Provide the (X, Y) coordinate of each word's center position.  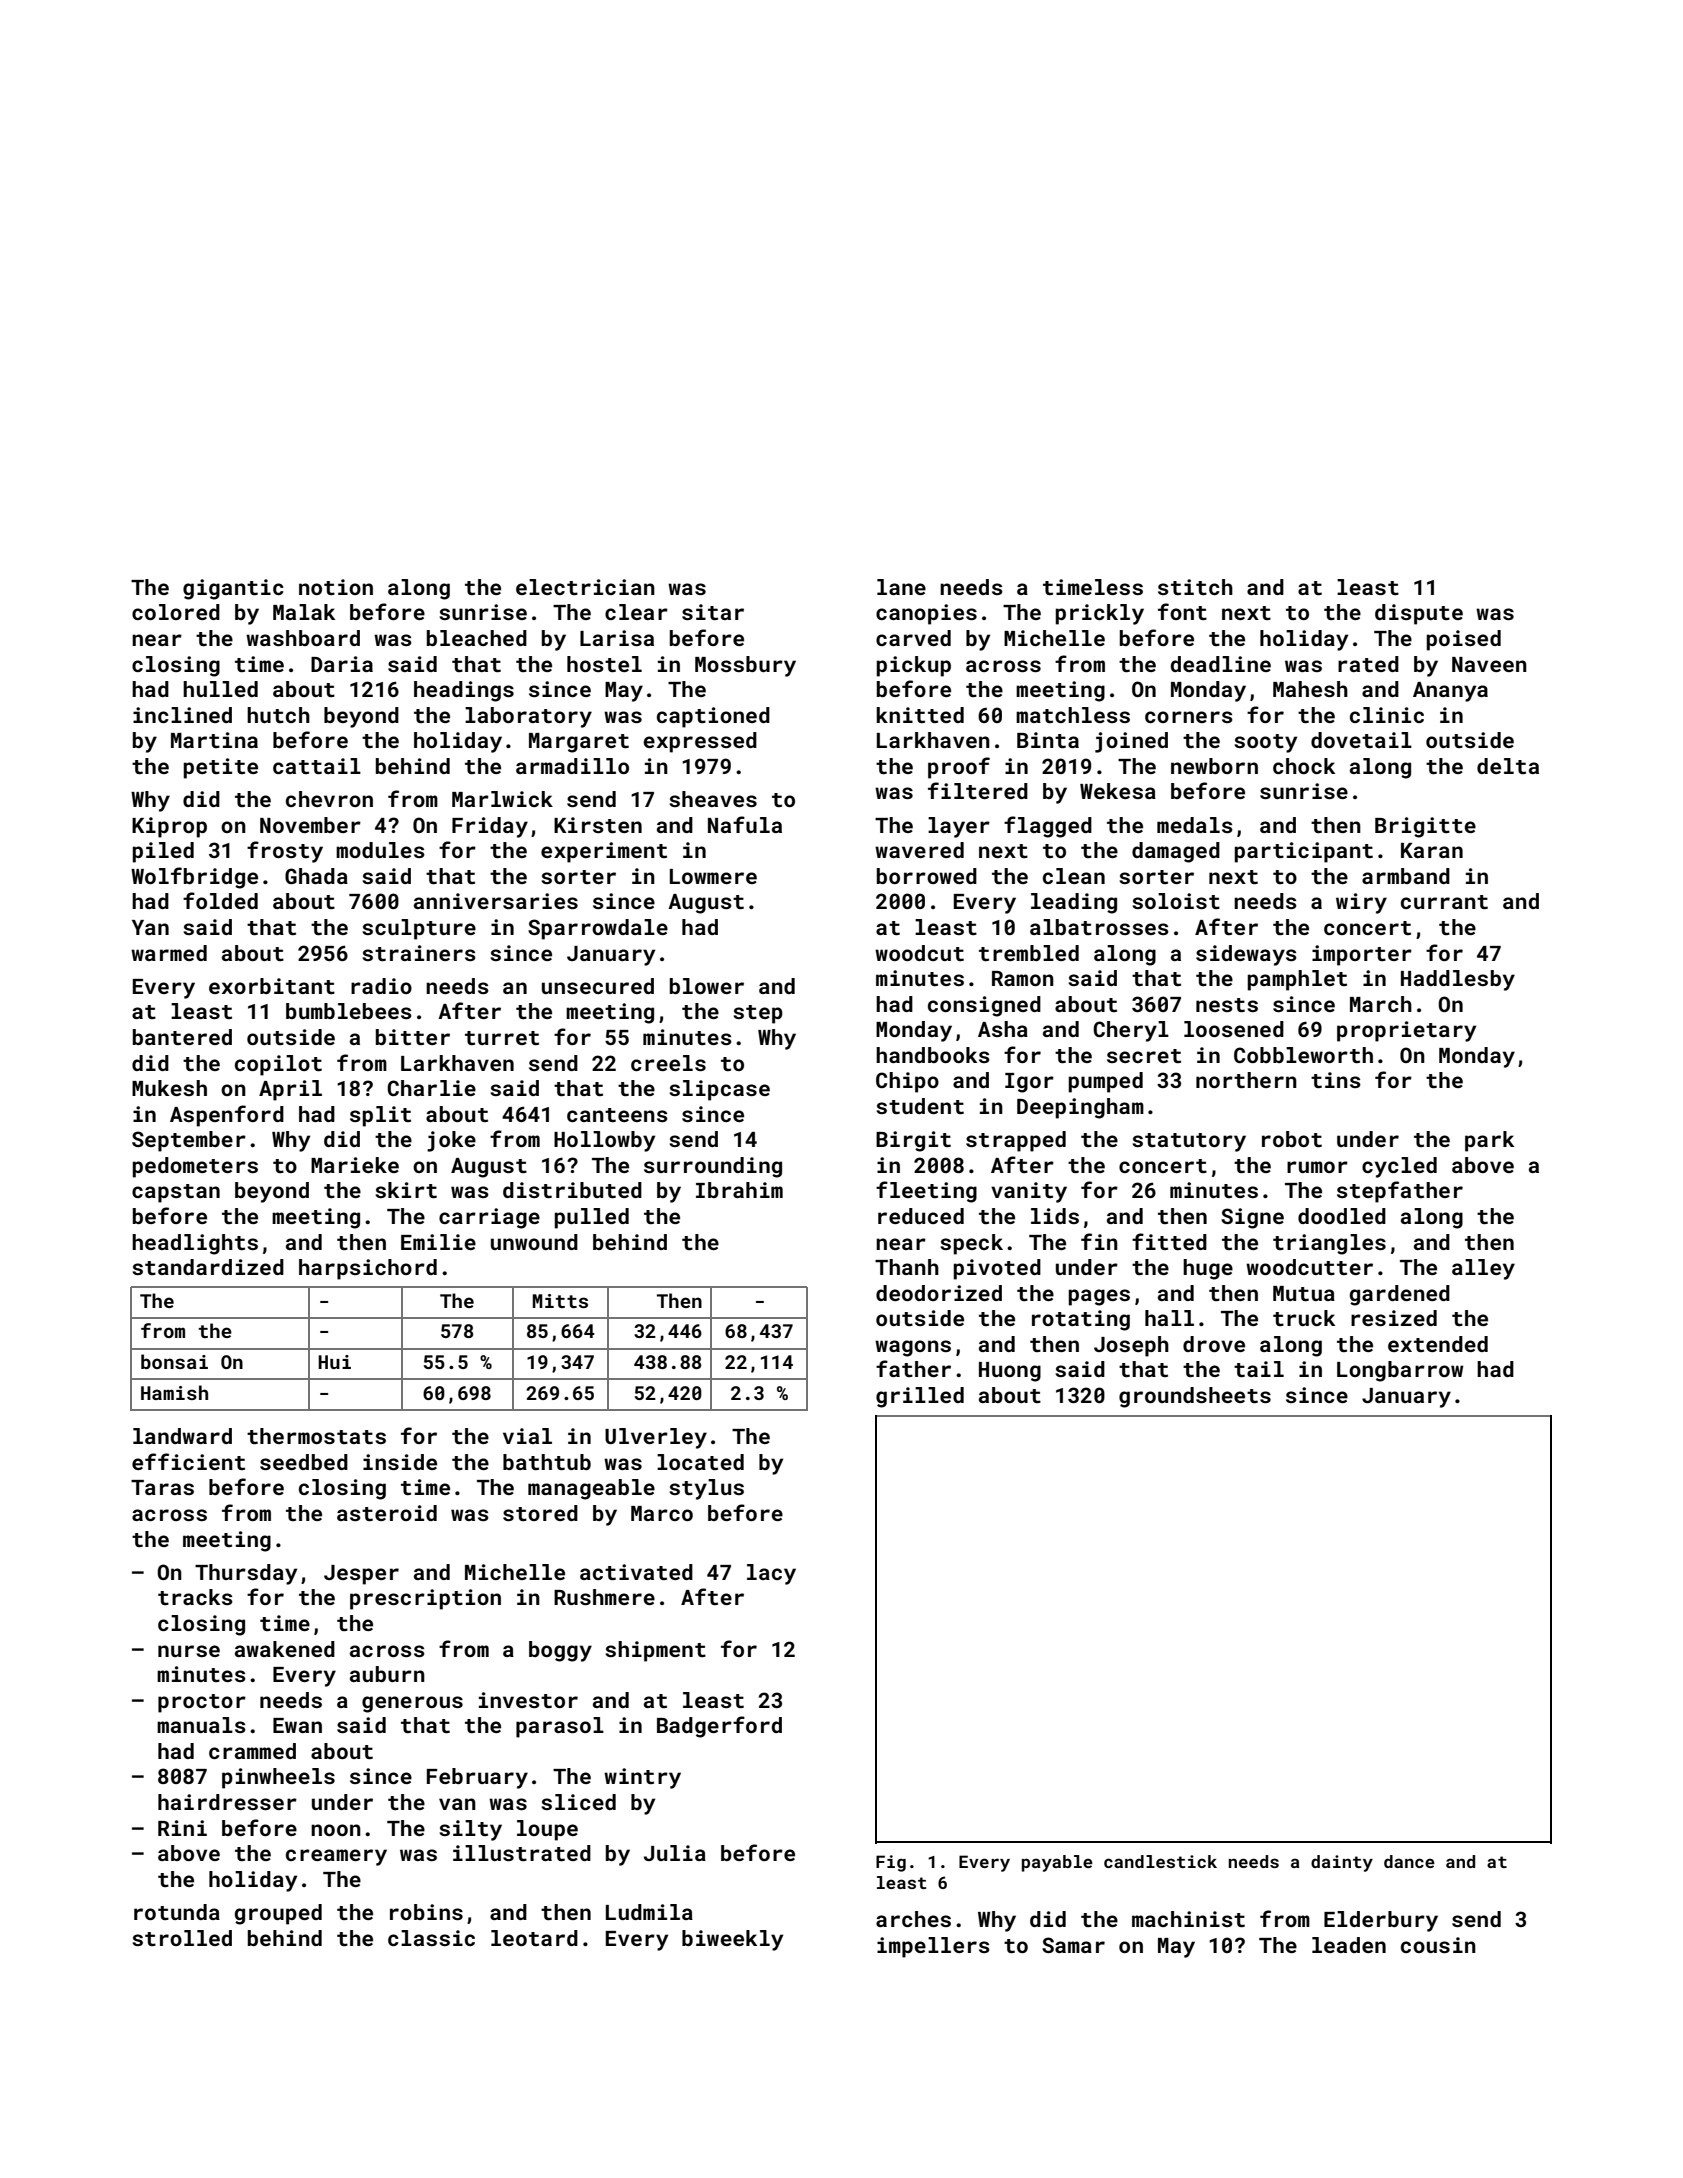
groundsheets (1195, 1397)
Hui (334, 1362)
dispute (1419, 614)
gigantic (233, 589)
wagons (913, 1348)
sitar (713, 612)
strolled (182, 1938)
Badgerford (719, 1727)
